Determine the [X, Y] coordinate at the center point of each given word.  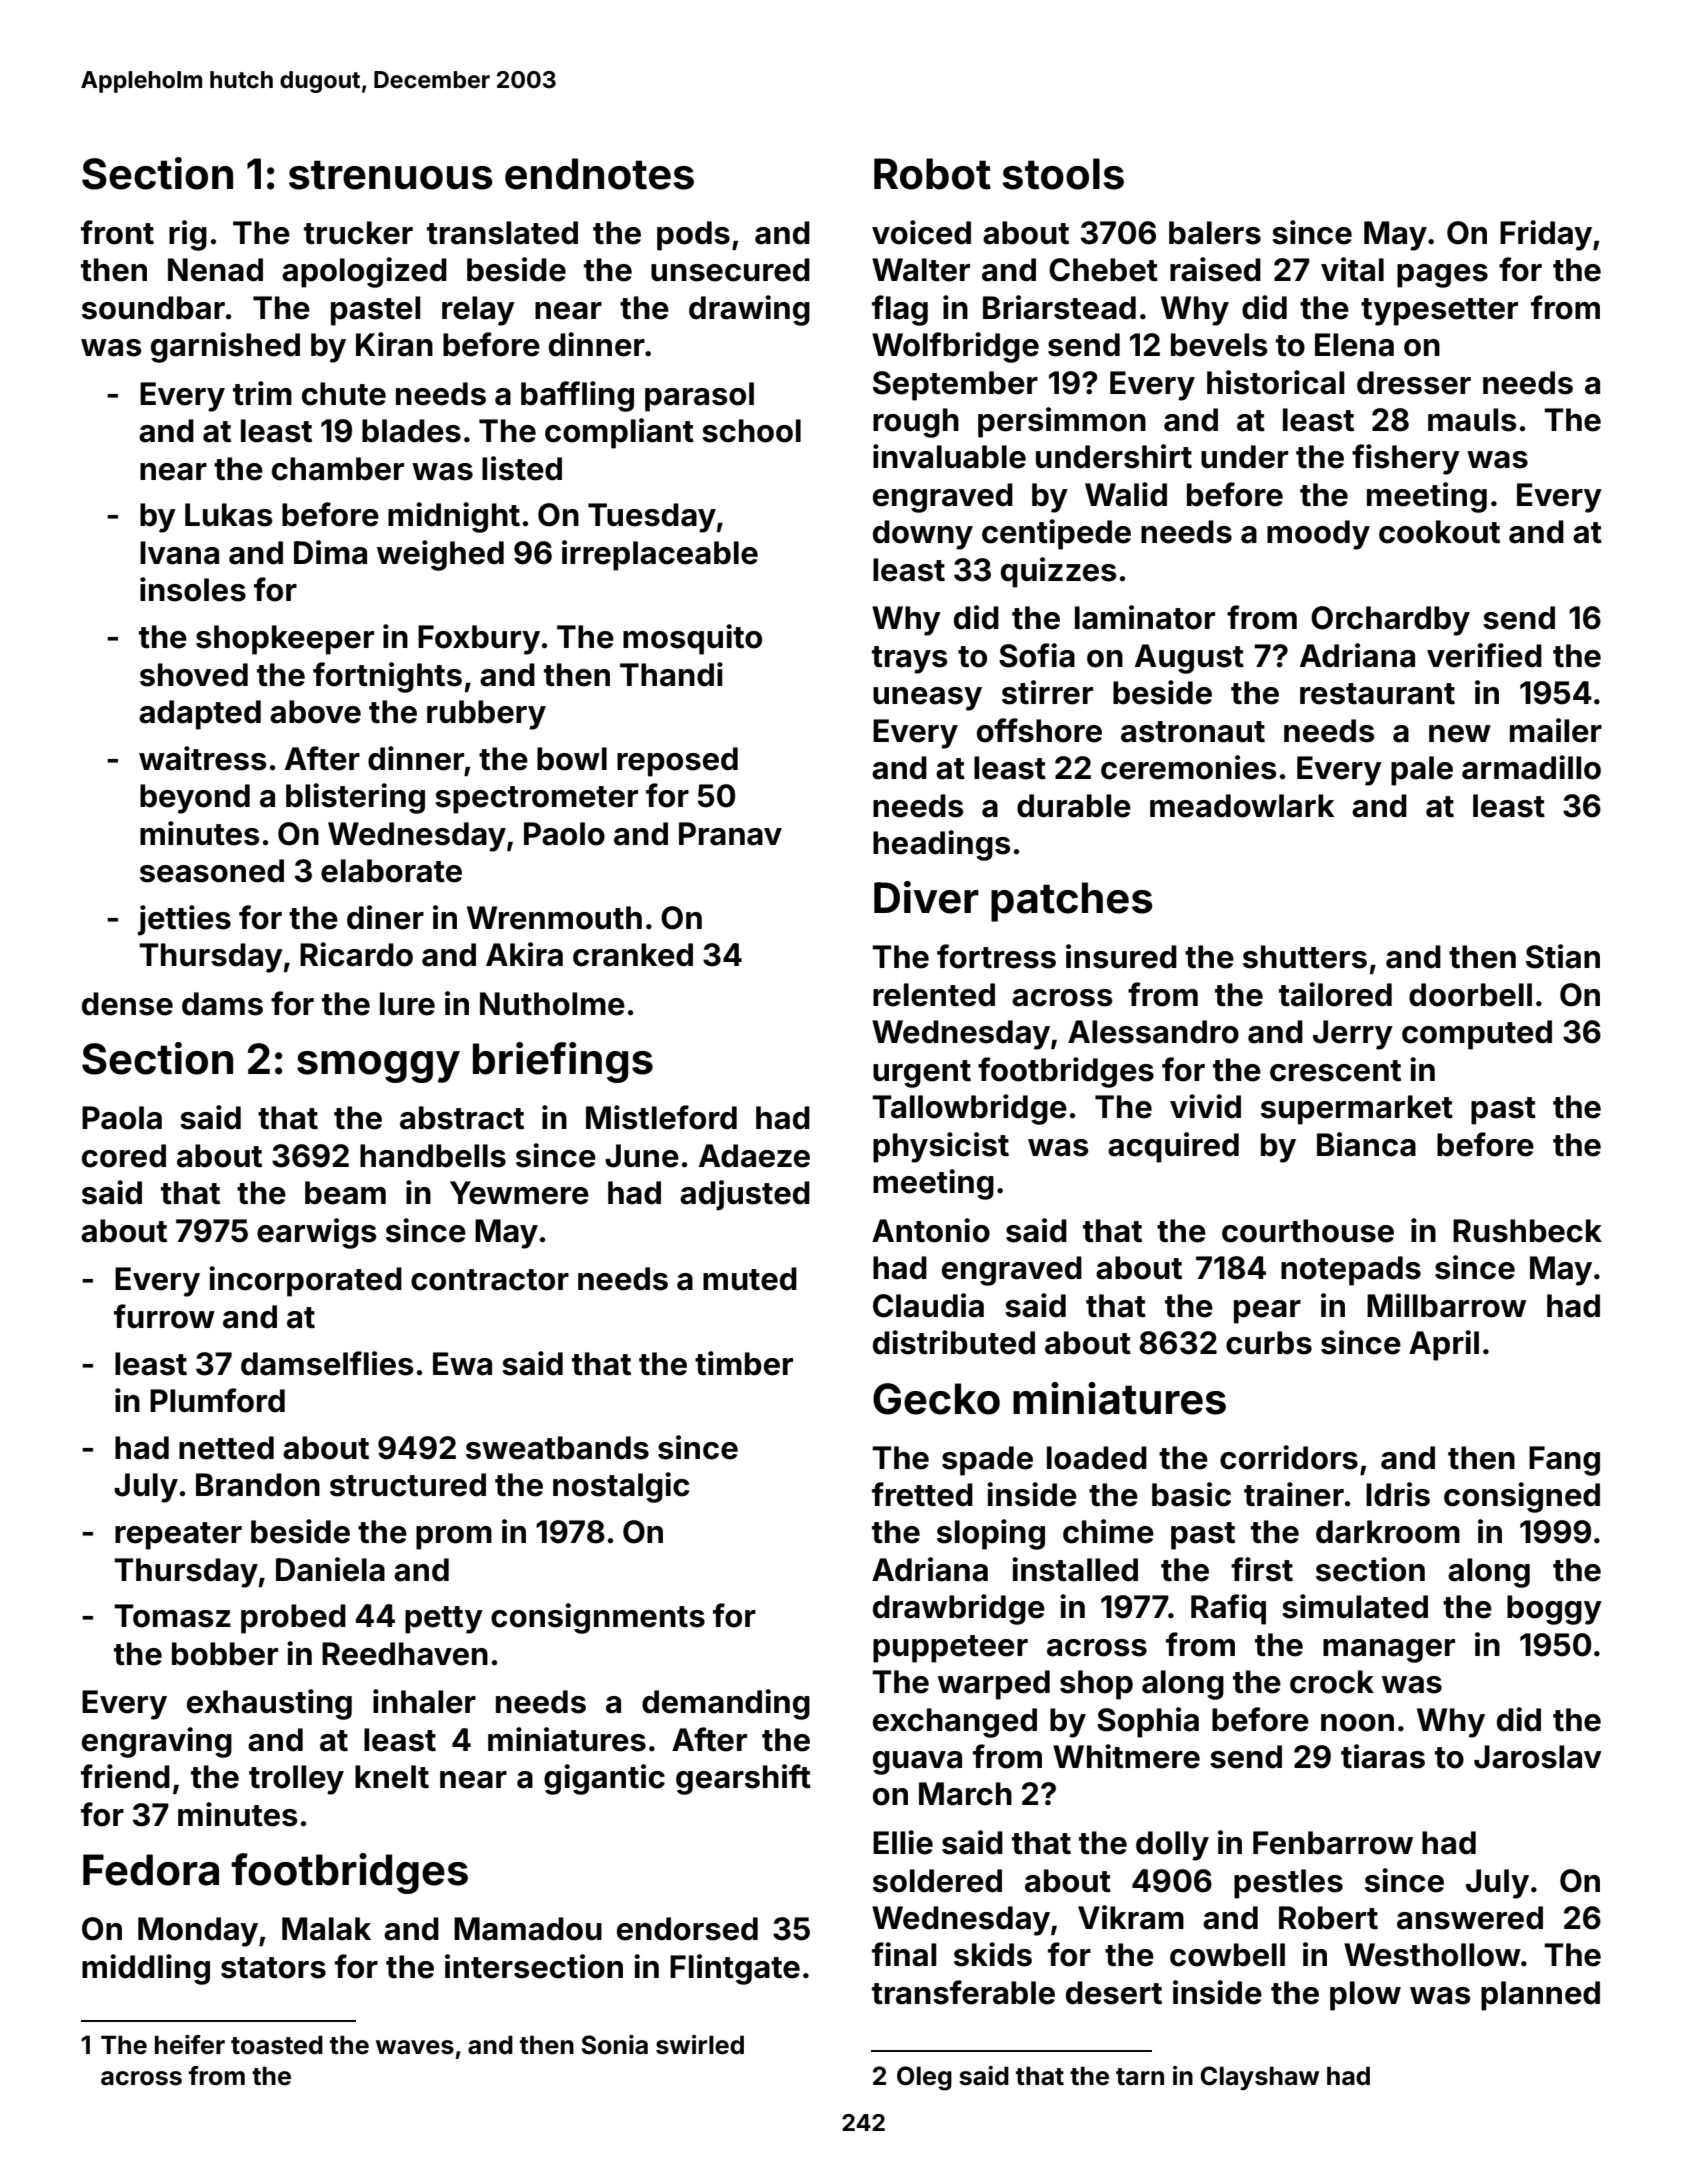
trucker [358, 233]
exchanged [955, 1723]
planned [1540, 1996]
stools [1063, 174]
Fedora [151, 1870]
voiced [921, 232]
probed [293, 1619]
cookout [1439, 532]
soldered [937, 1881]
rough [916, 423]
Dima [330, 552]
